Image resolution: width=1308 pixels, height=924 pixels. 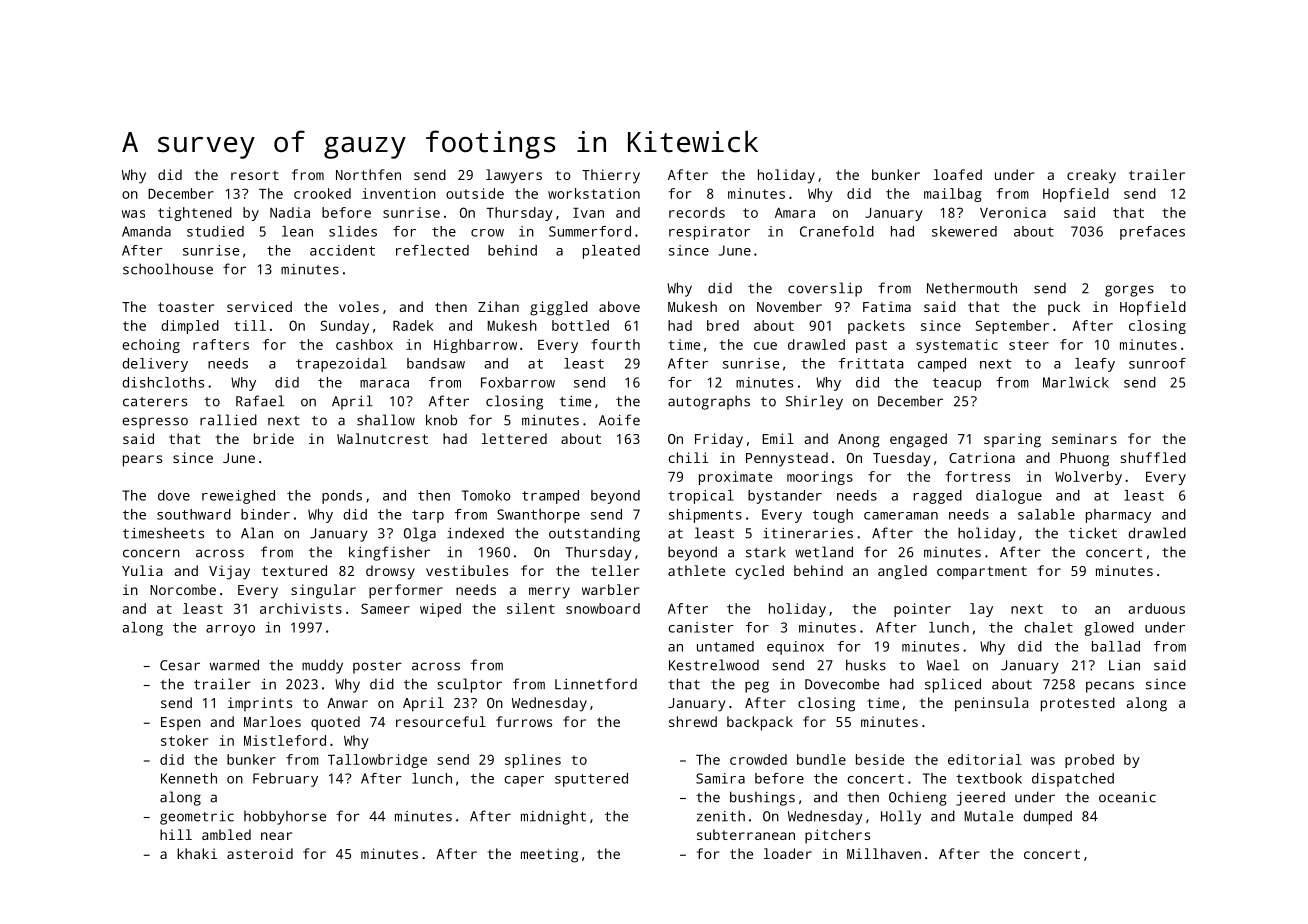 I want to click on wiped, so click(x=440, y=610).
